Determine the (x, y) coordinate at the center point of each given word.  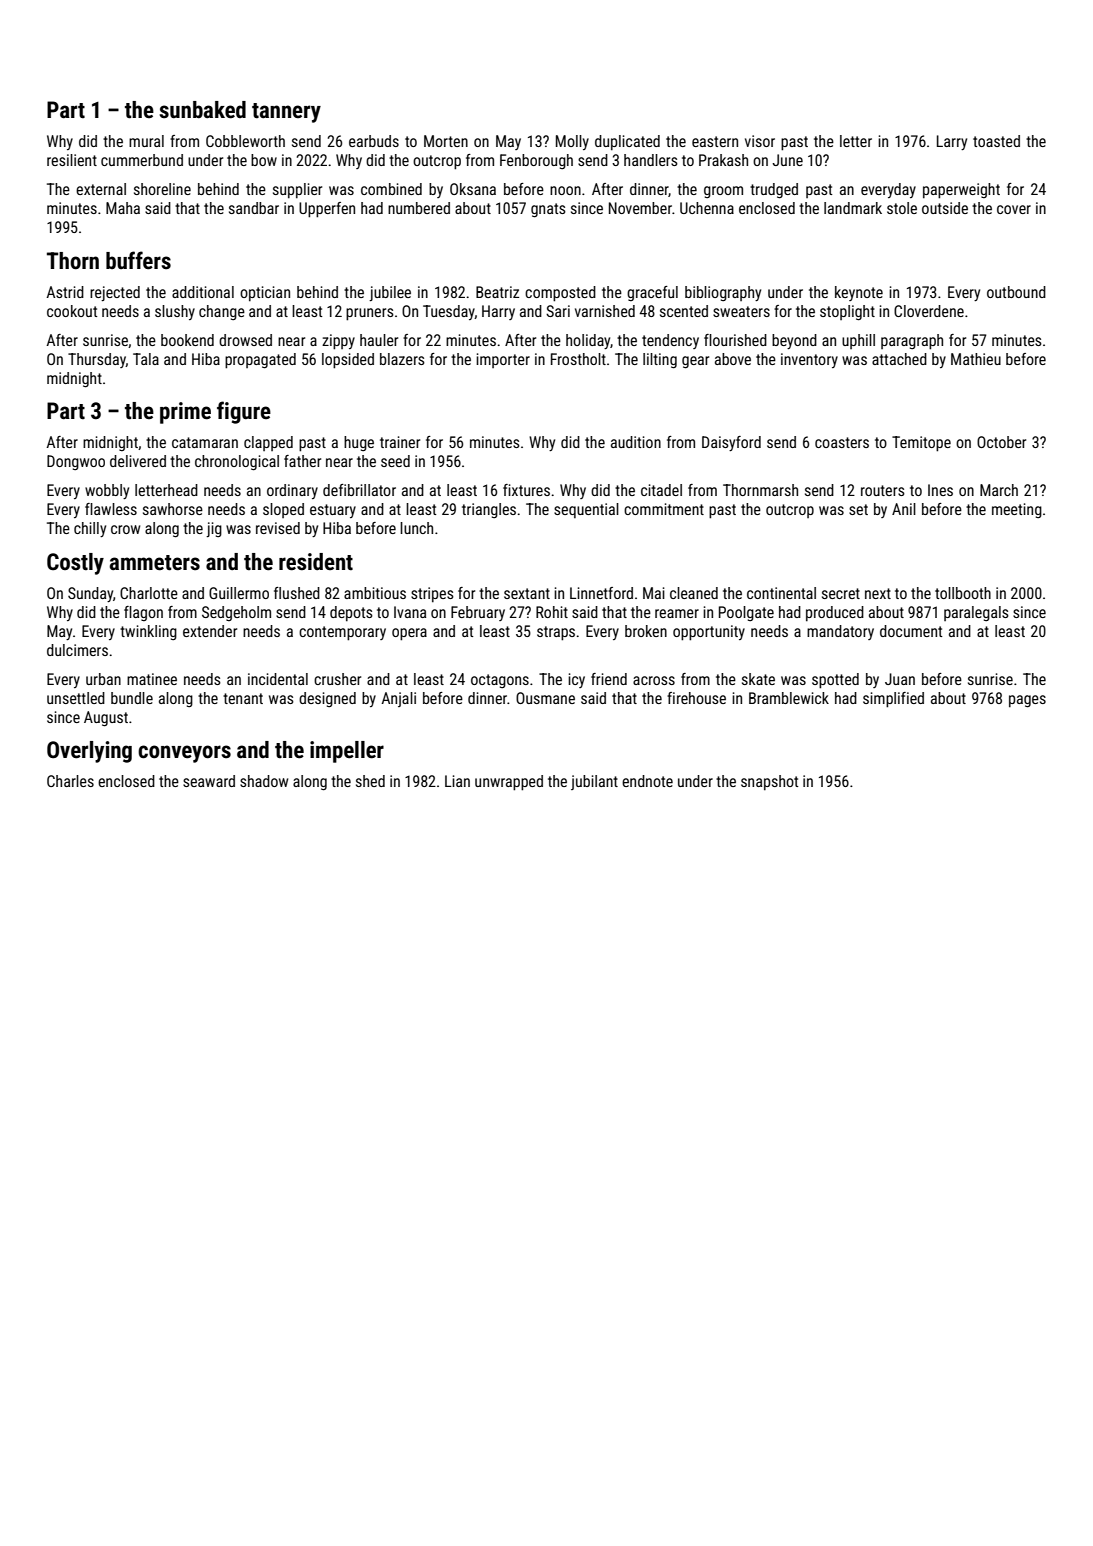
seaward (209, 781)
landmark (853, 208)
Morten (446, 141)
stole (902, 208)
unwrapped (509, 783)
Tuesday (449, 312)
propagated (260, 361)
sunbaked (202, 110)
